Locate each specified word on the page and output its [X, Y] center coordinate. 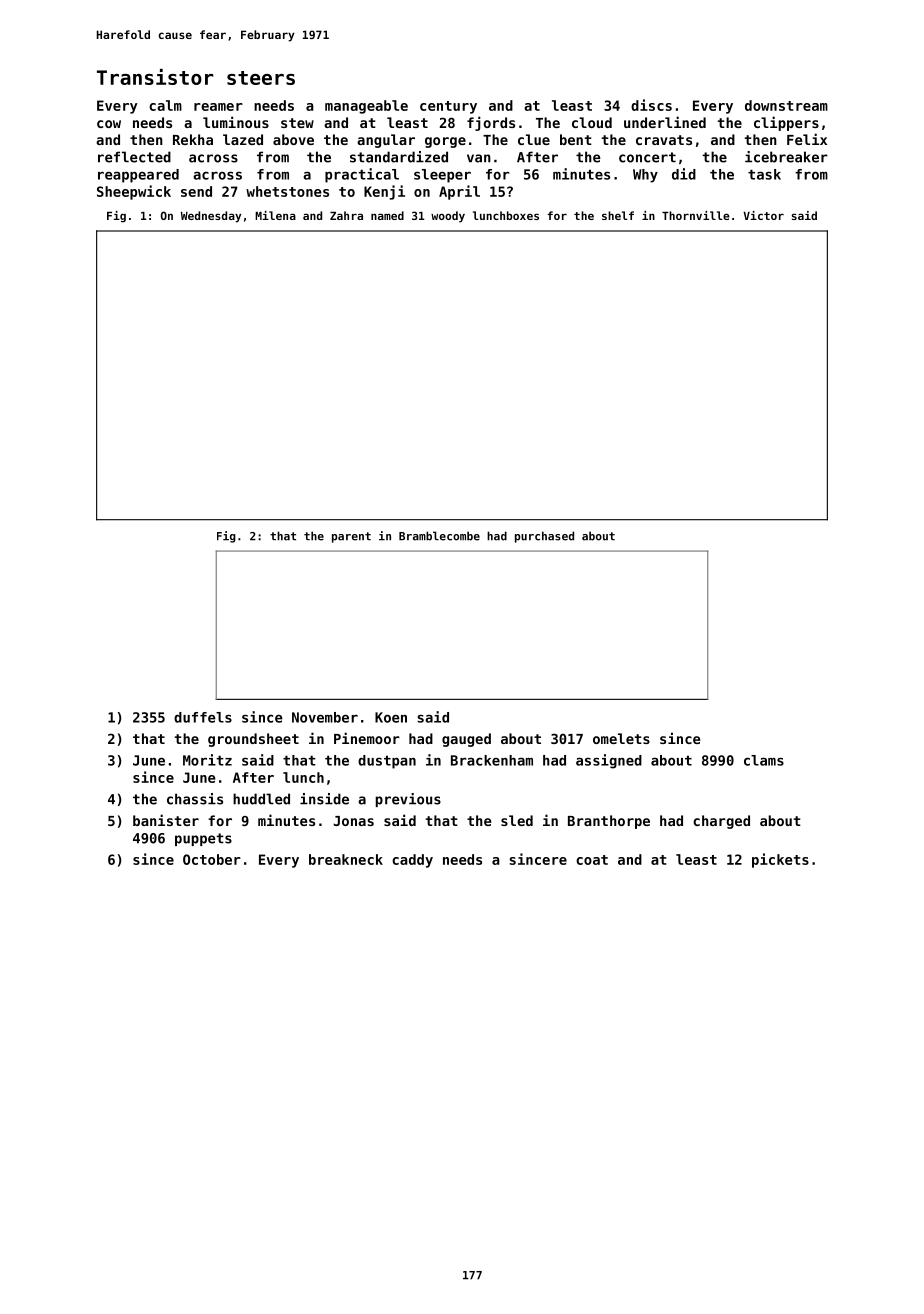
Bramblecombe [439, 536]
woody [448, 217]
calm [165, 105]
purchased [544, 537]
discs [651, 105]
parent [351, 537]
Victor [763, 215]
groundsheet [253, 740]
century [448, 107]
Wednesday [211, 217]
